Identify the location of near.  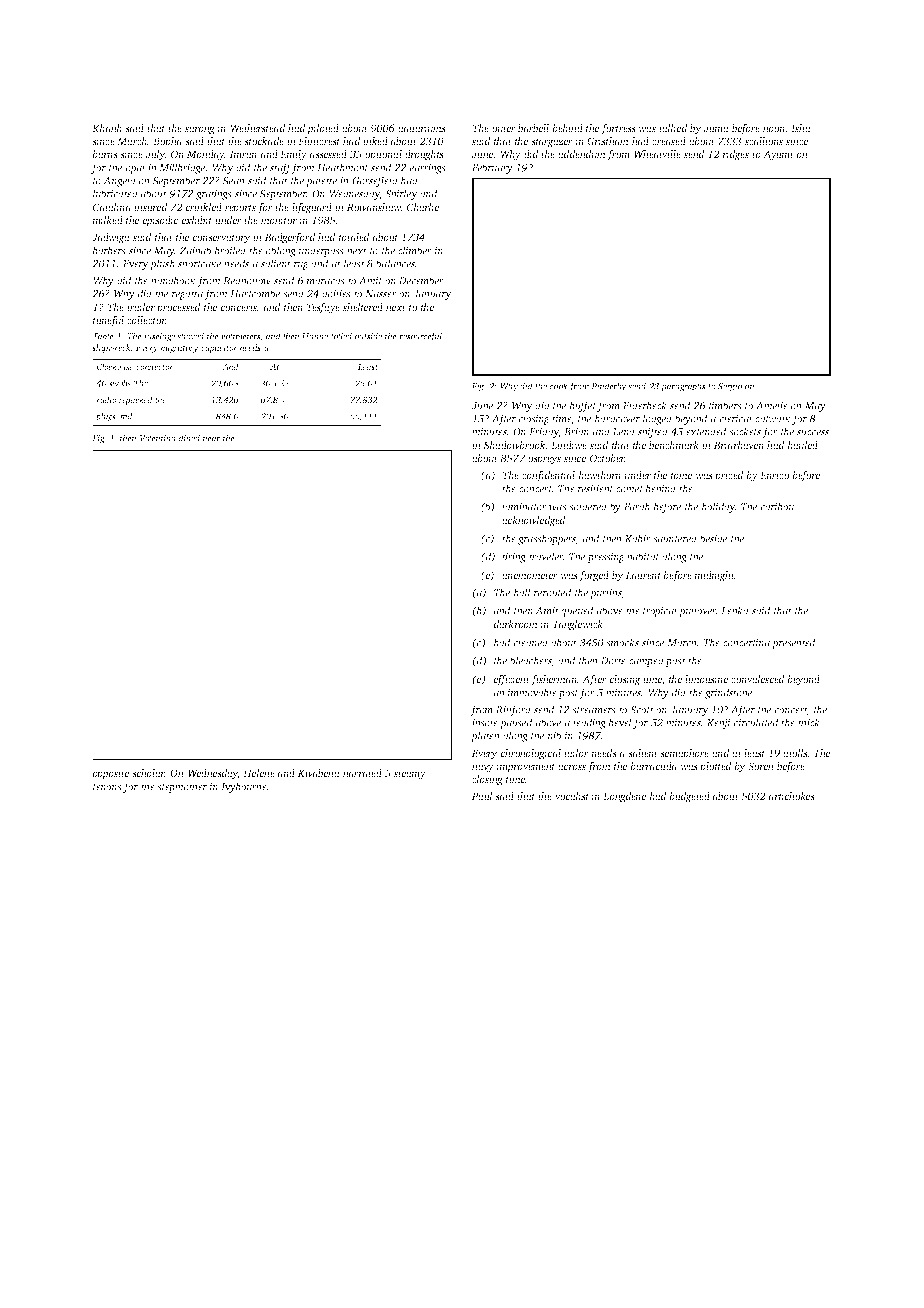
(211, 439).
